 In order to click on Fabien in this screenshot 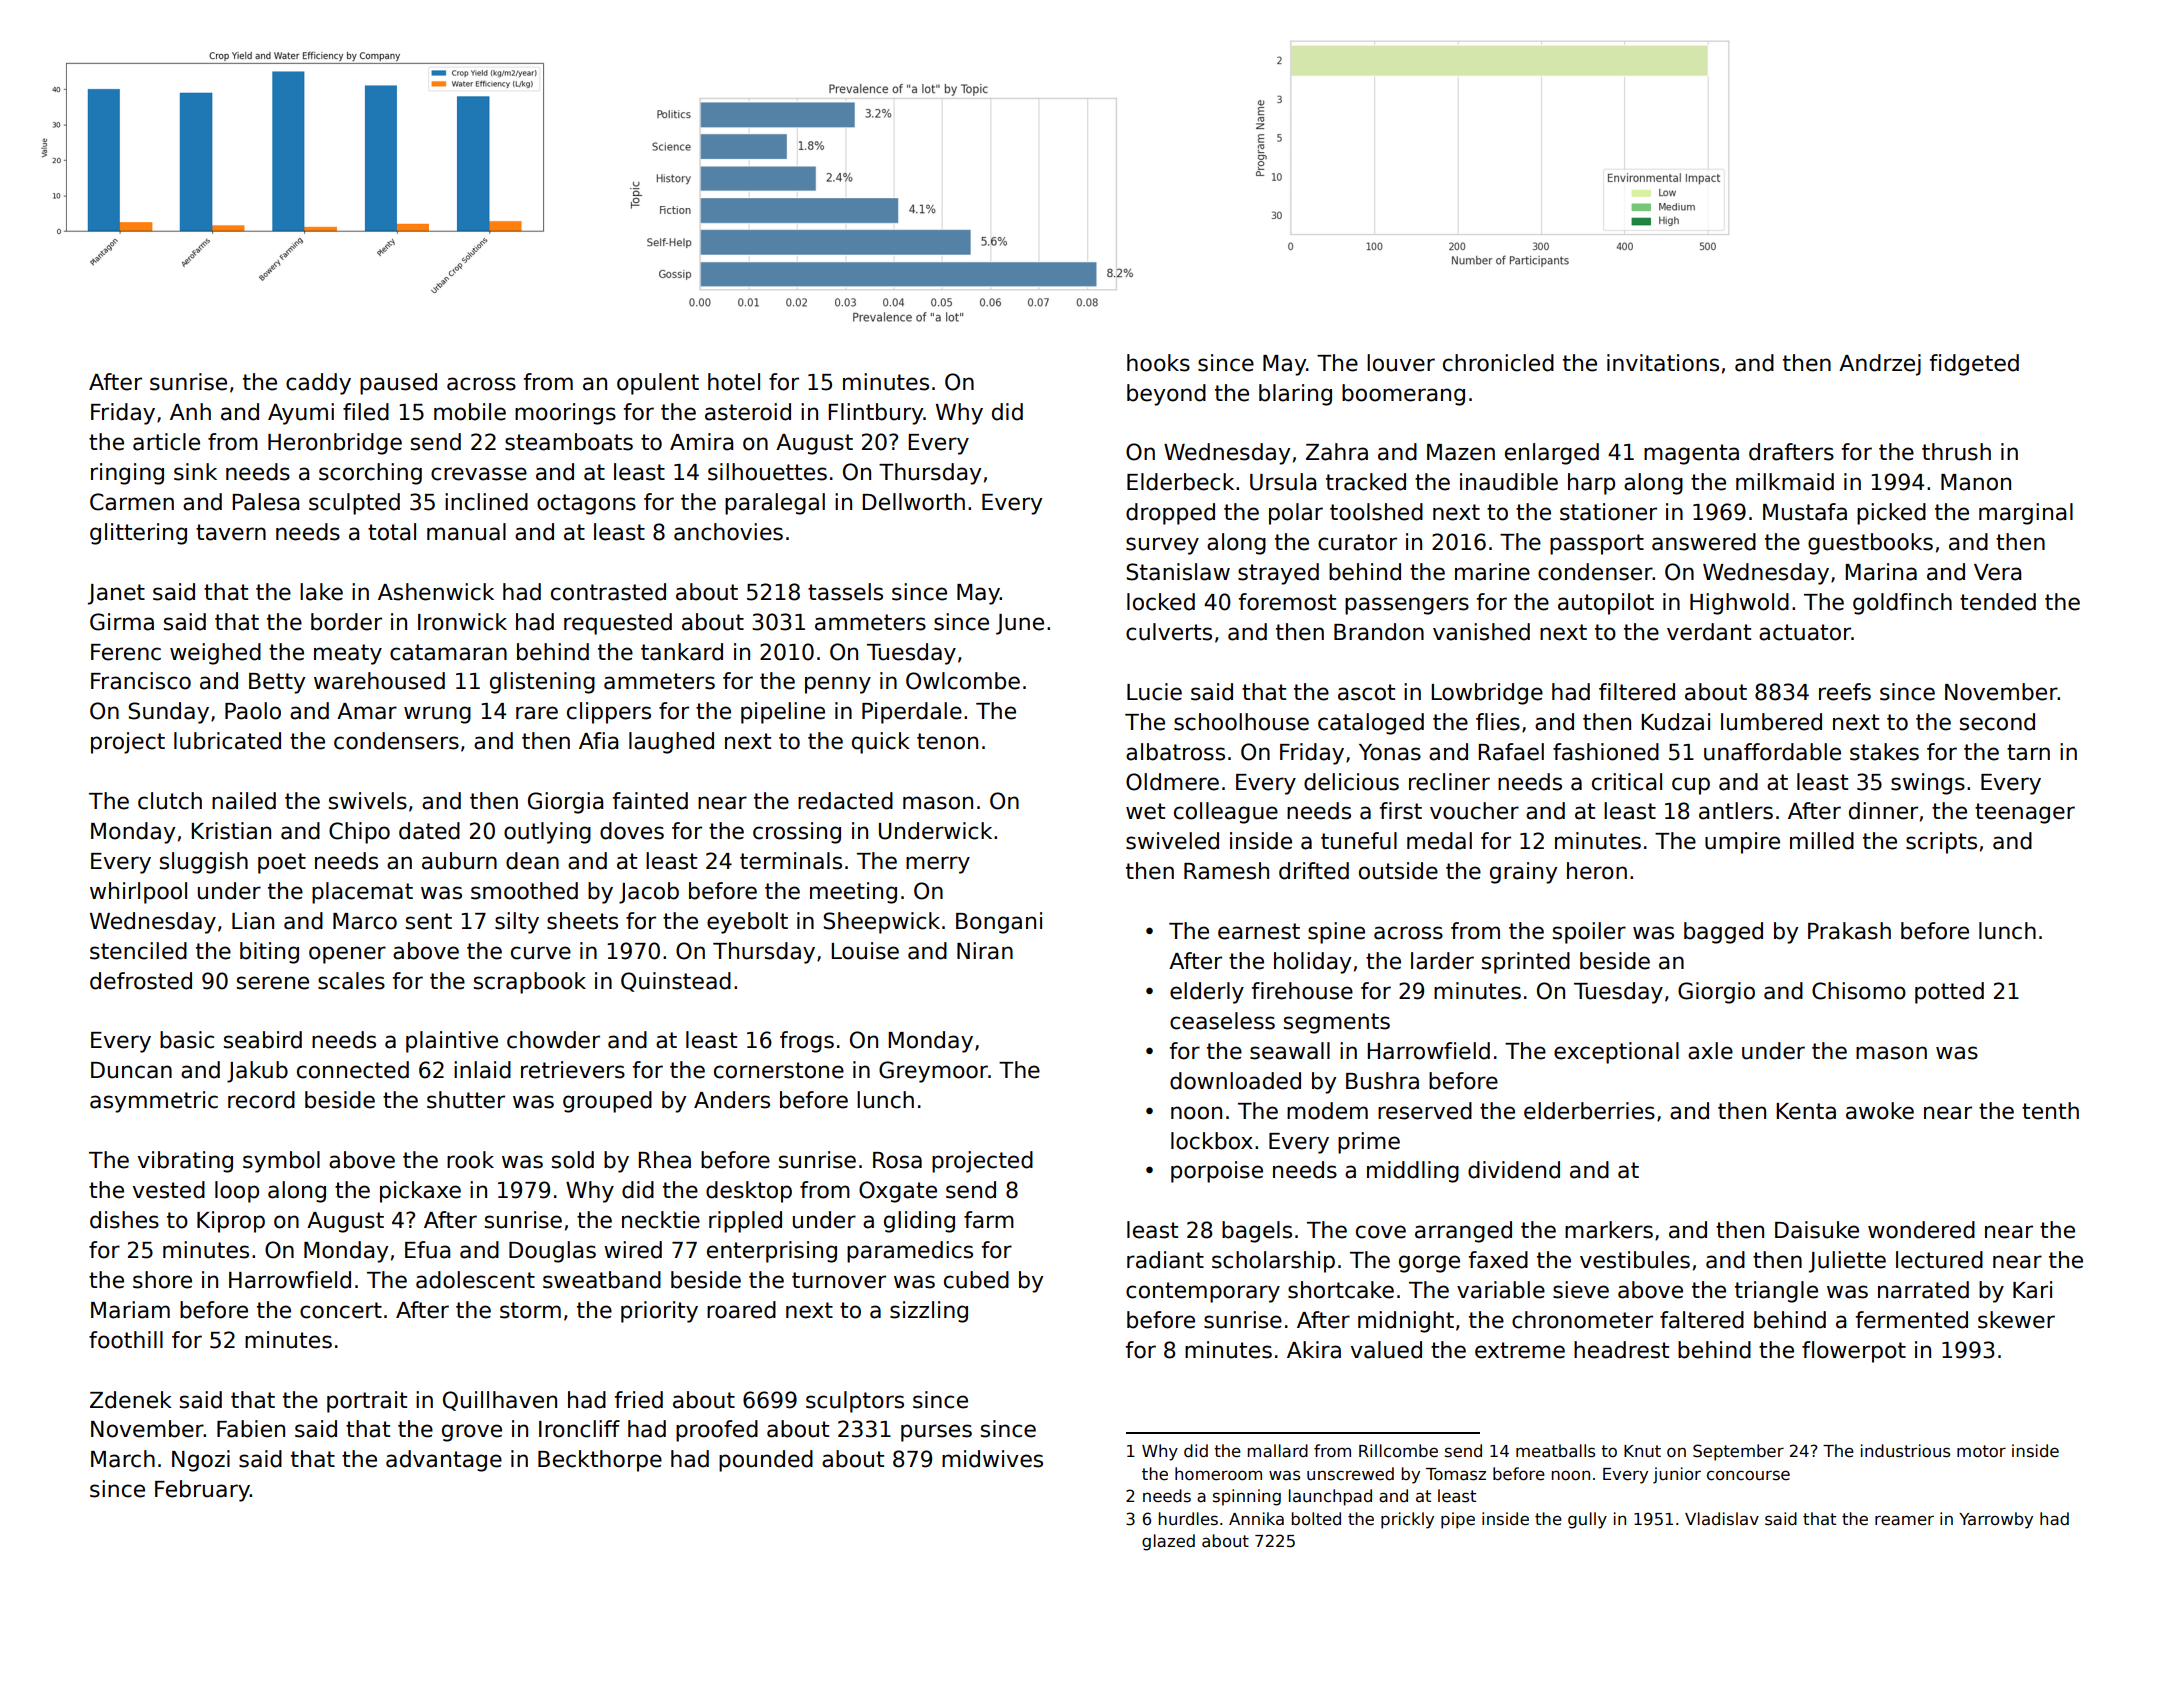, I will do `click(251, 1429)`.
